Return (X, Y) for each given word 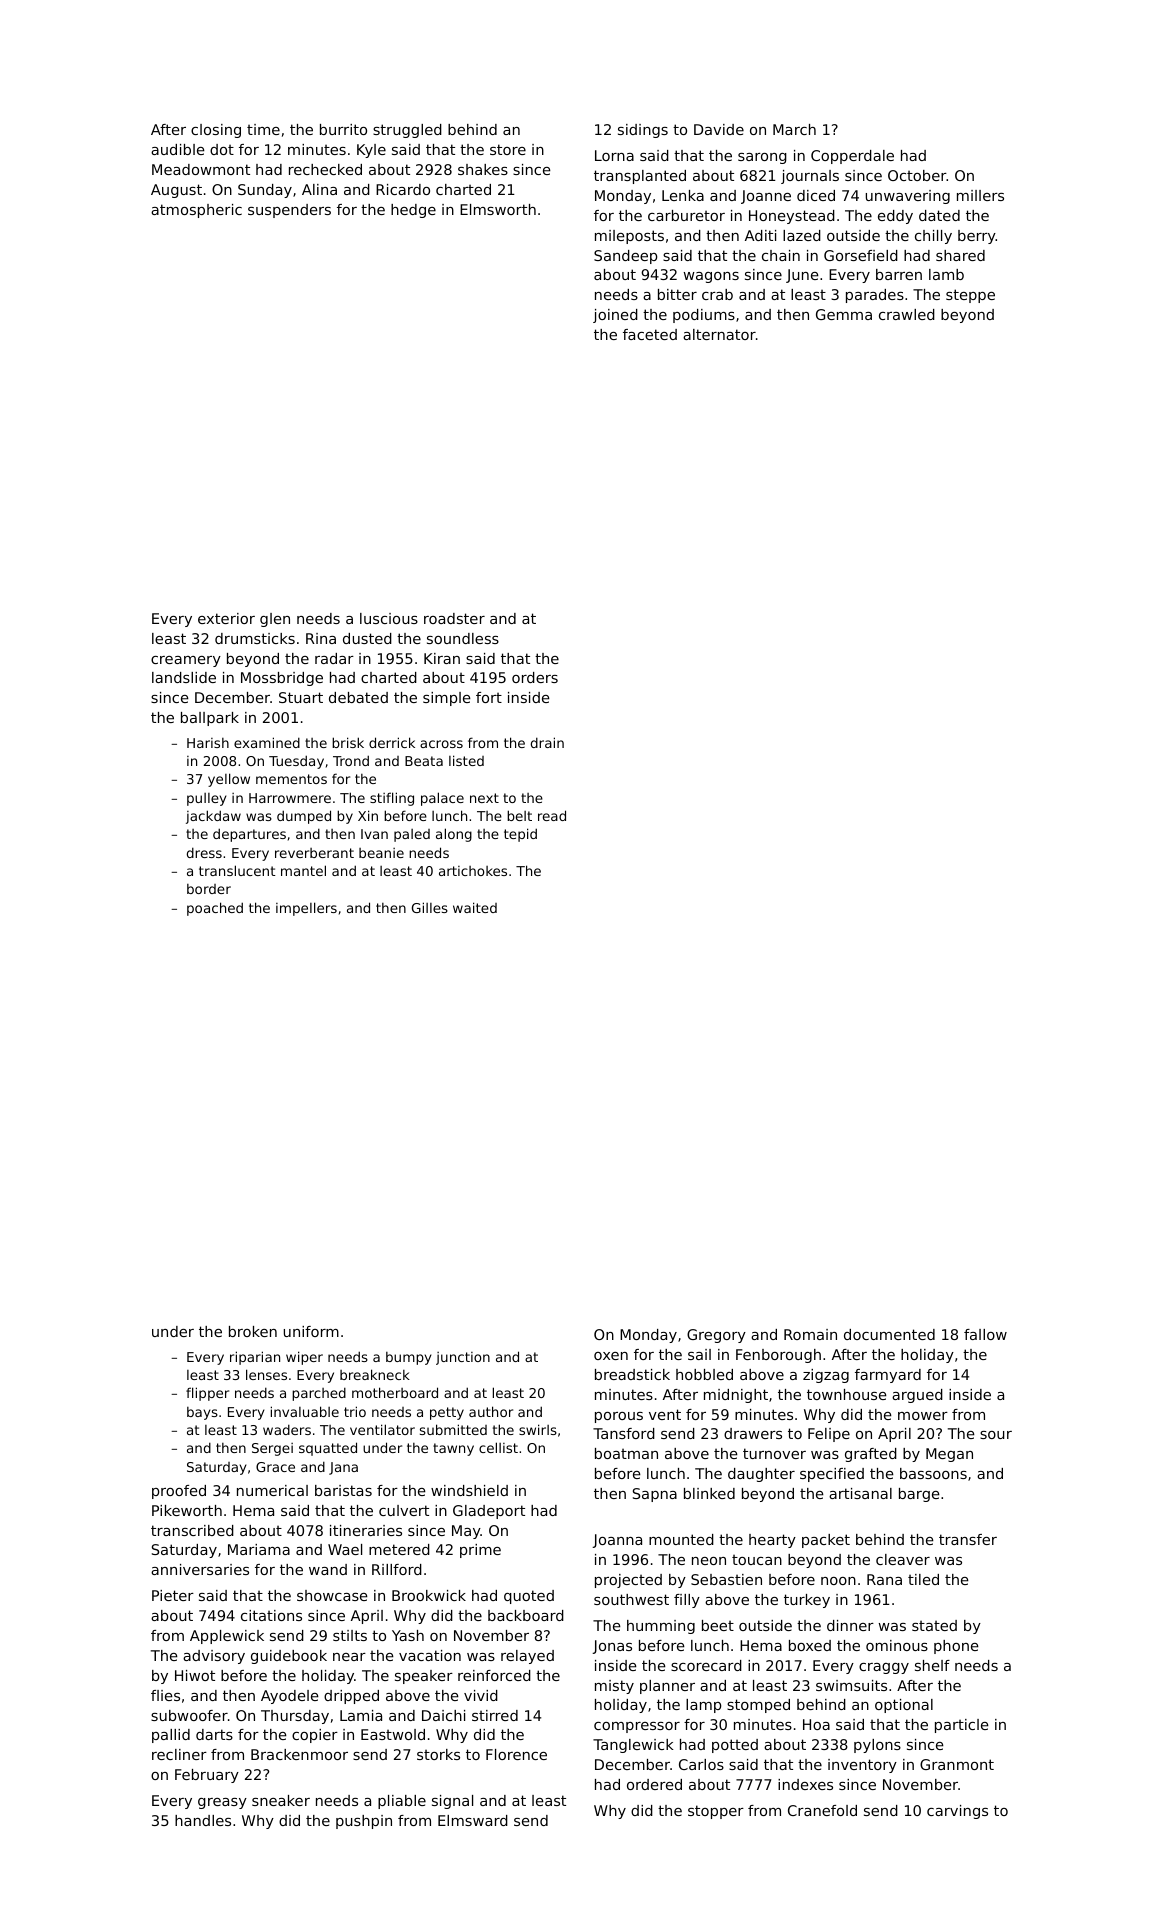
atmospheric (196, 211)
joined (615, 316)
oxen (611, 1356)
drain (547, 742)
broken (253, 1331)
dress (204, 852)
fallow (985, 1334)
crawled (907, 314)
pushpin (364, 1822)
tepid (520, 835)
